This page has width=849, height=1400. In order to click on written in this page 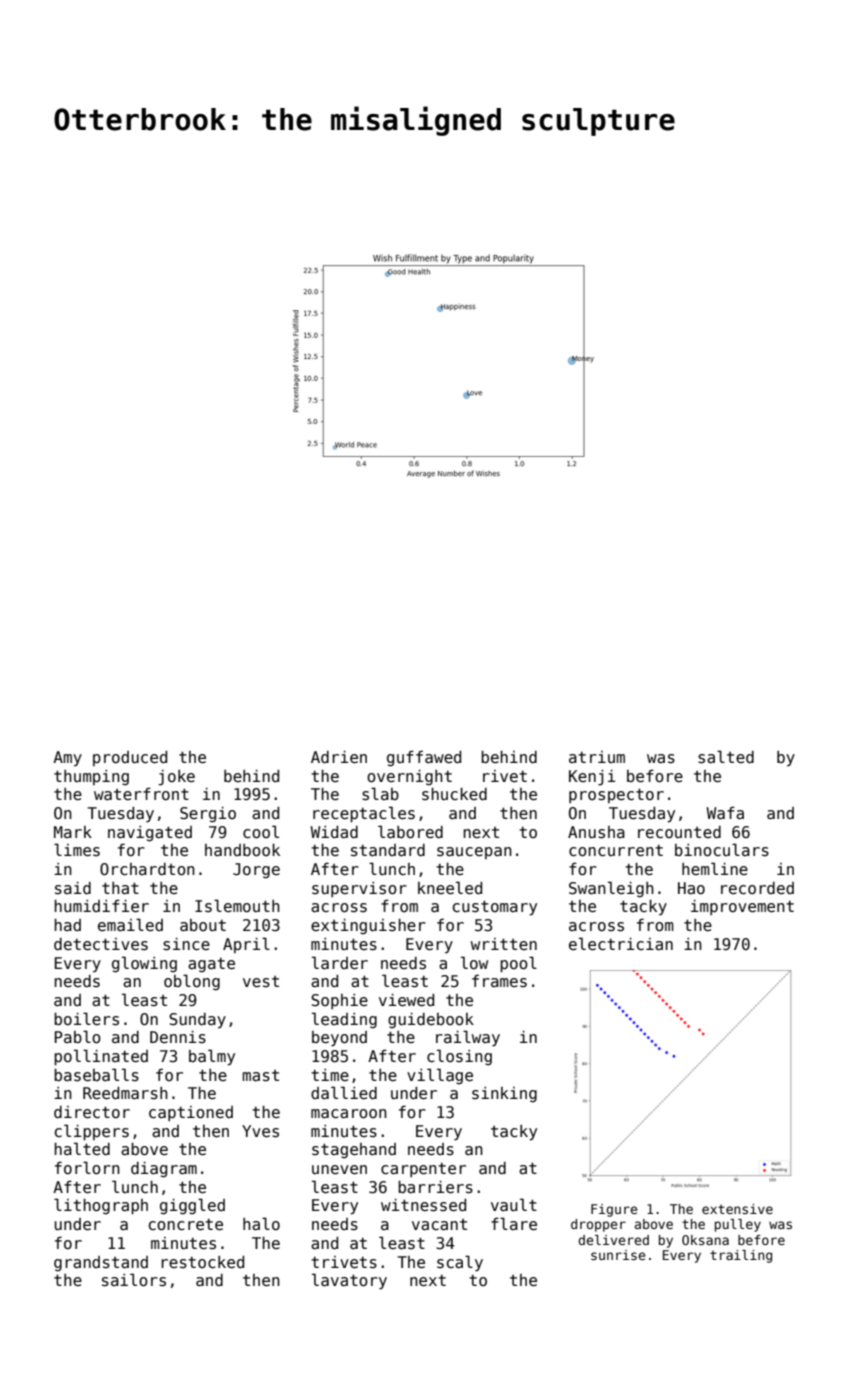, I will do `click(504, 944)`.
